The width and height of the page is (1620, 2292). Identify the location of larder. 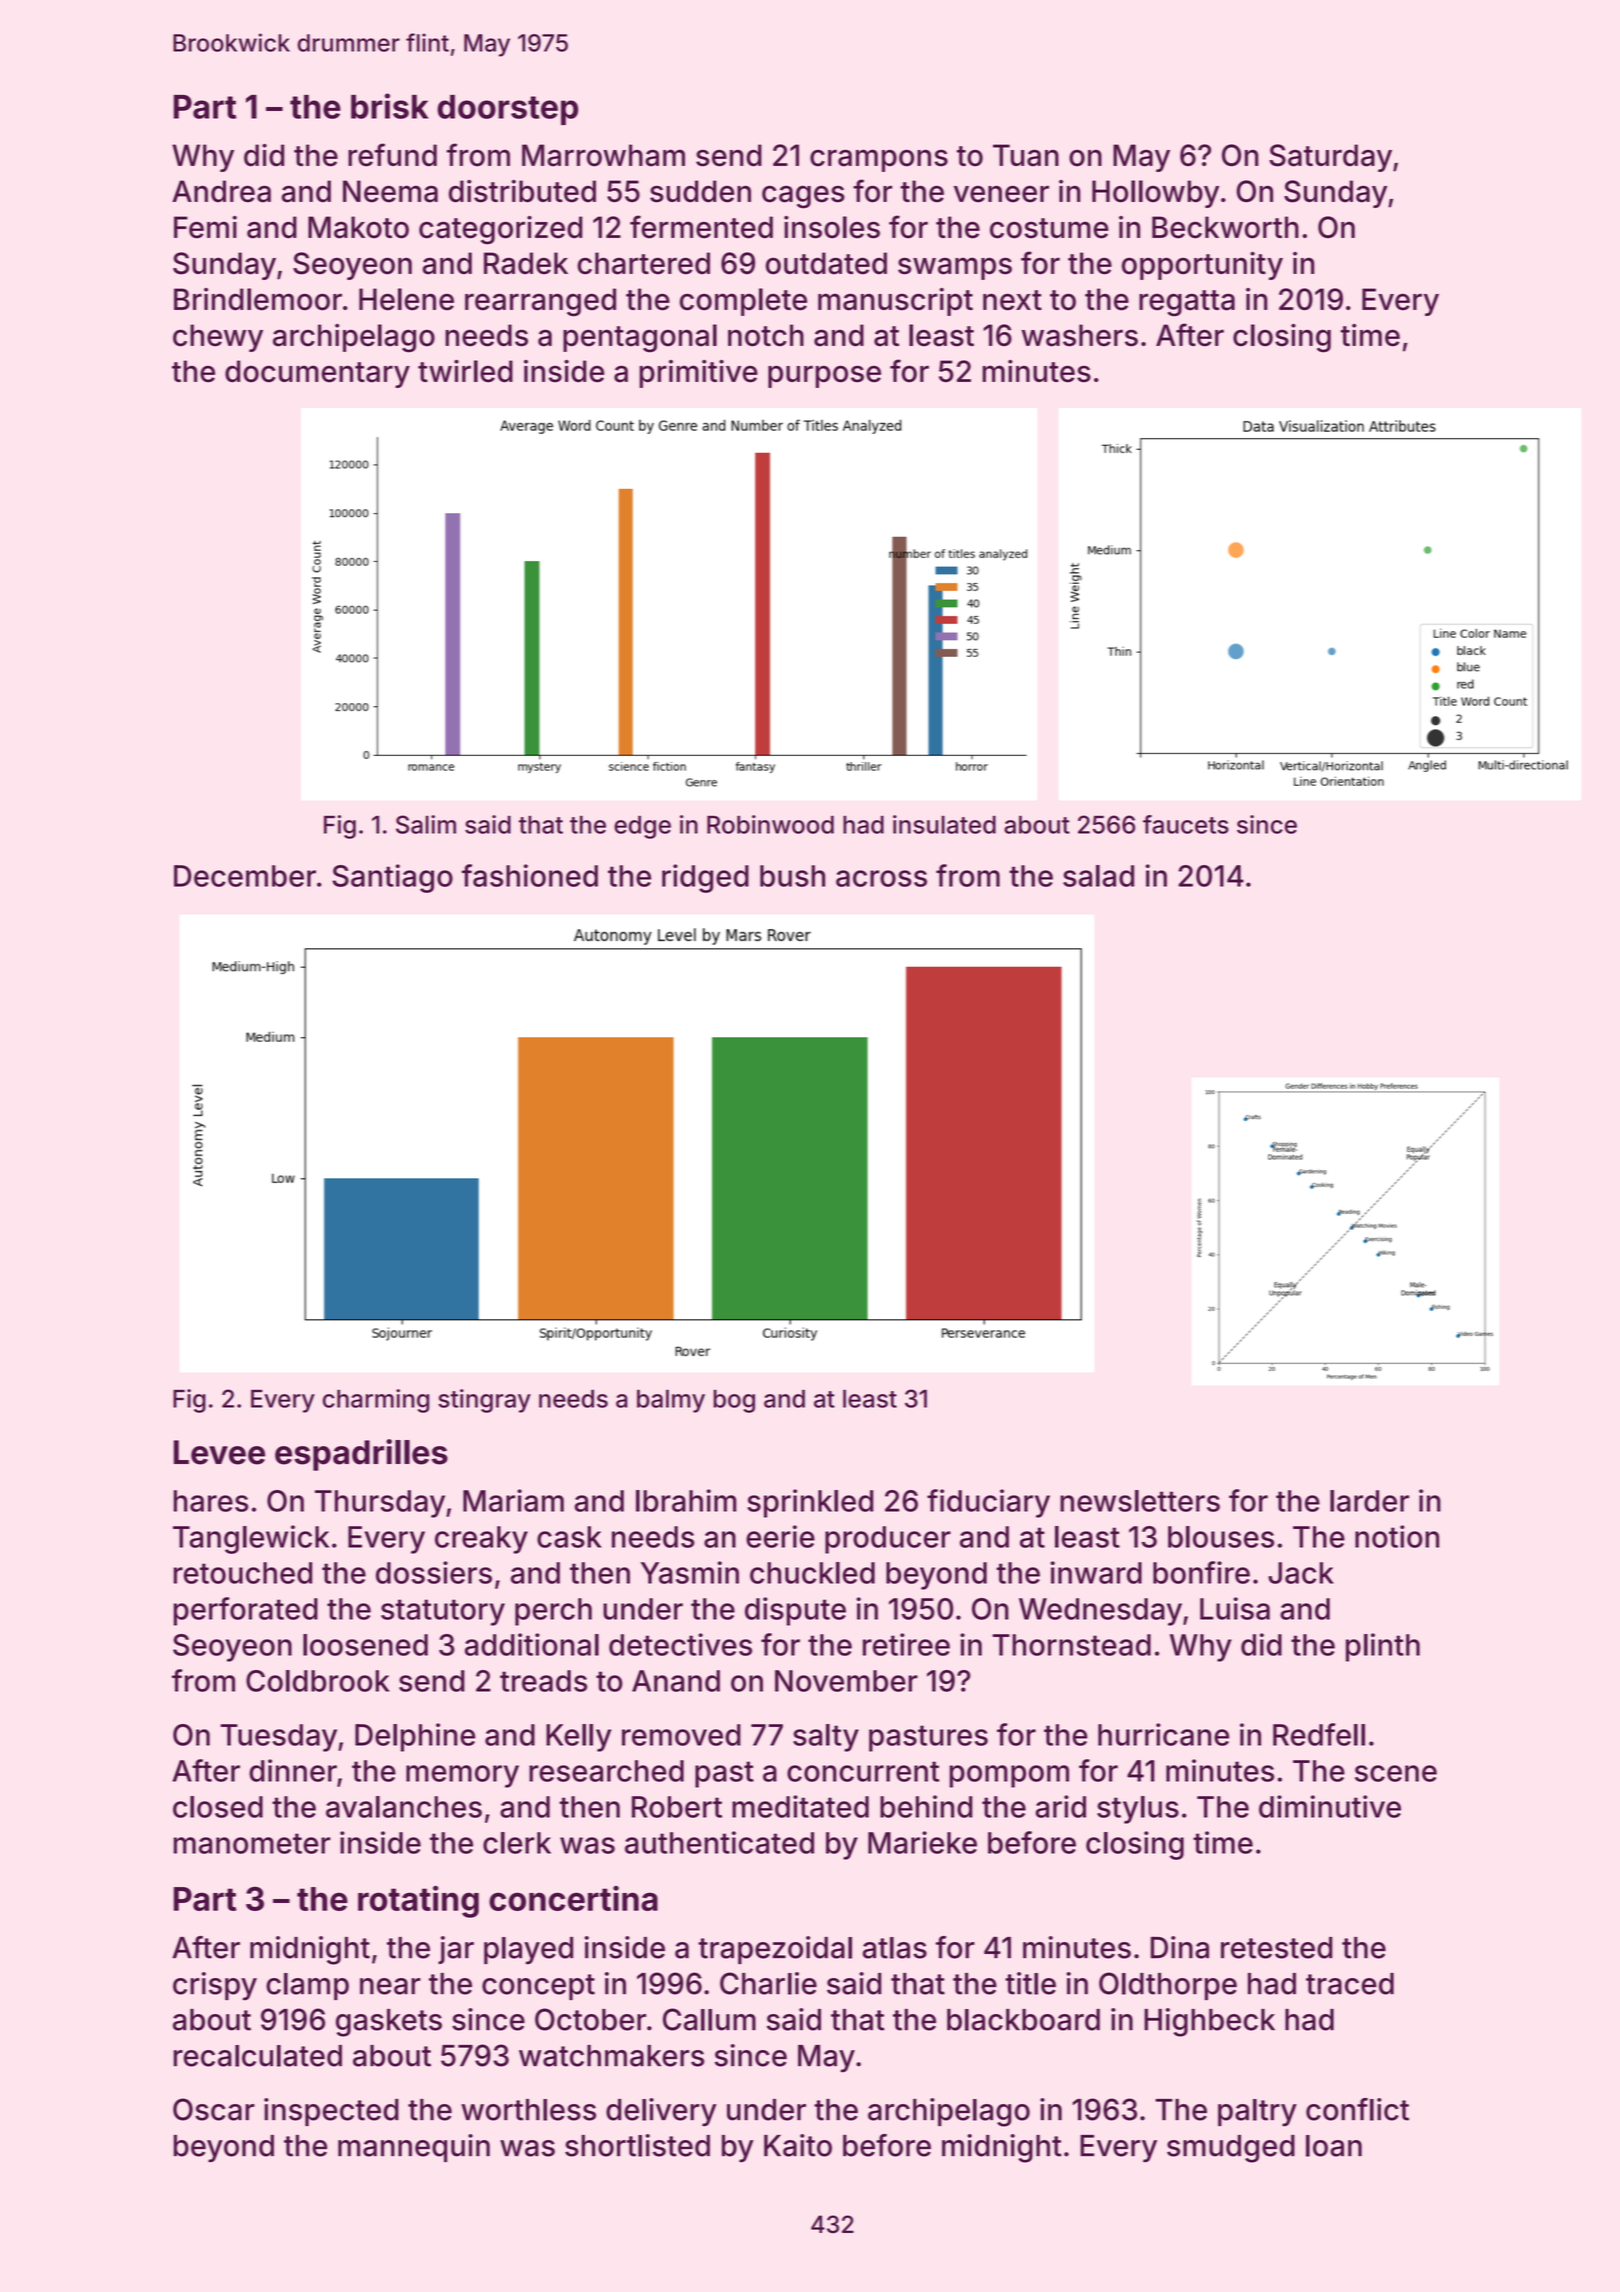
(1369, 1501).
